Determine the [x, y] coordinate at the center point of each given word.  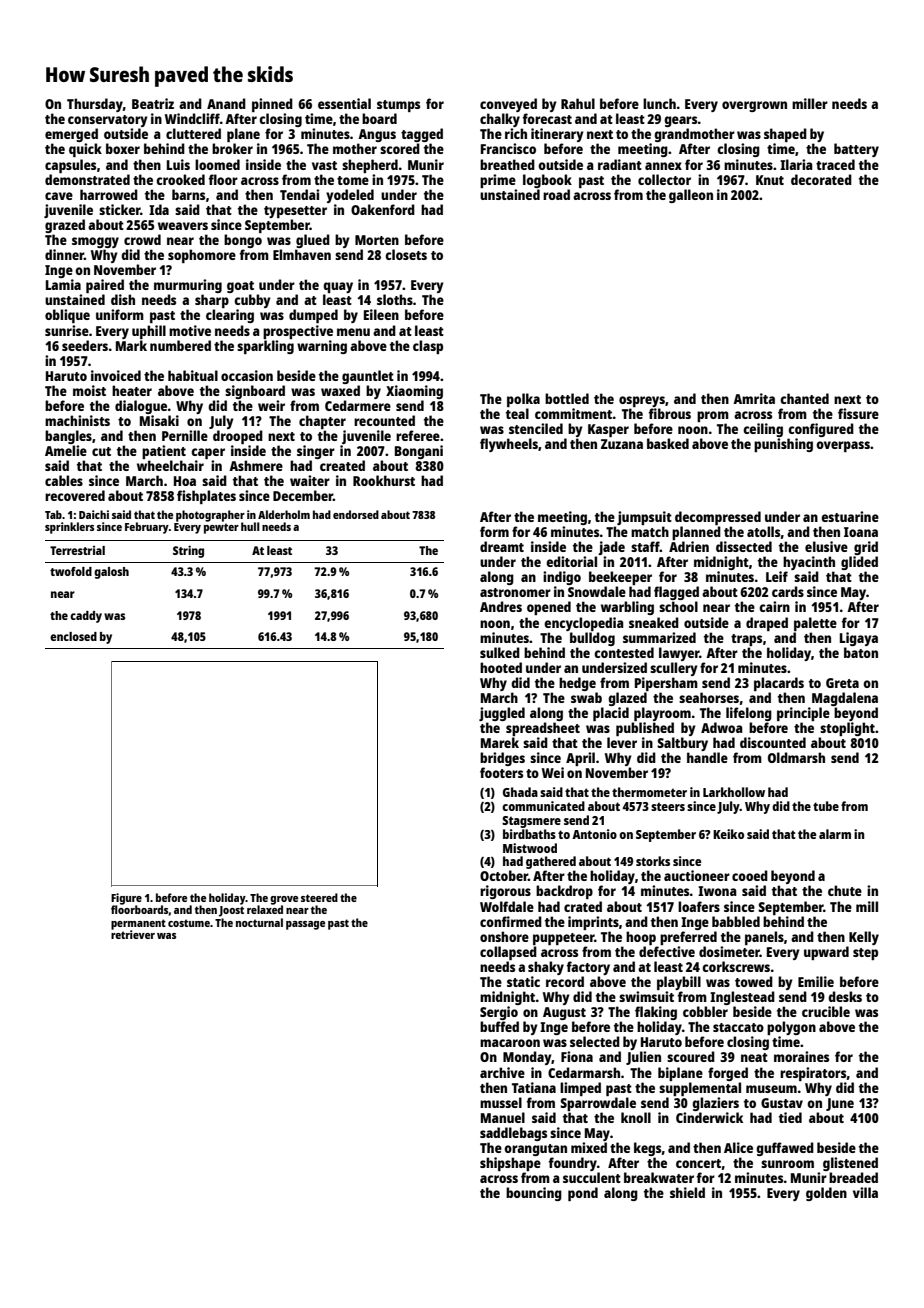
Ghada [520, 792]
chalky [500, 120]
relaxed [265, 909]
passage [305, 925]
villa [865, 1192]
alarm [835, 834]
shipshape [510, 1164]
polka [523, 400]
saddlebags [513, 1134]
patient [164, 452]
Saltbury [682, 744]
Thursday [95, 105]
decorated [821, 179]
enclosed [73, 636]
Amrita [754, 398]
